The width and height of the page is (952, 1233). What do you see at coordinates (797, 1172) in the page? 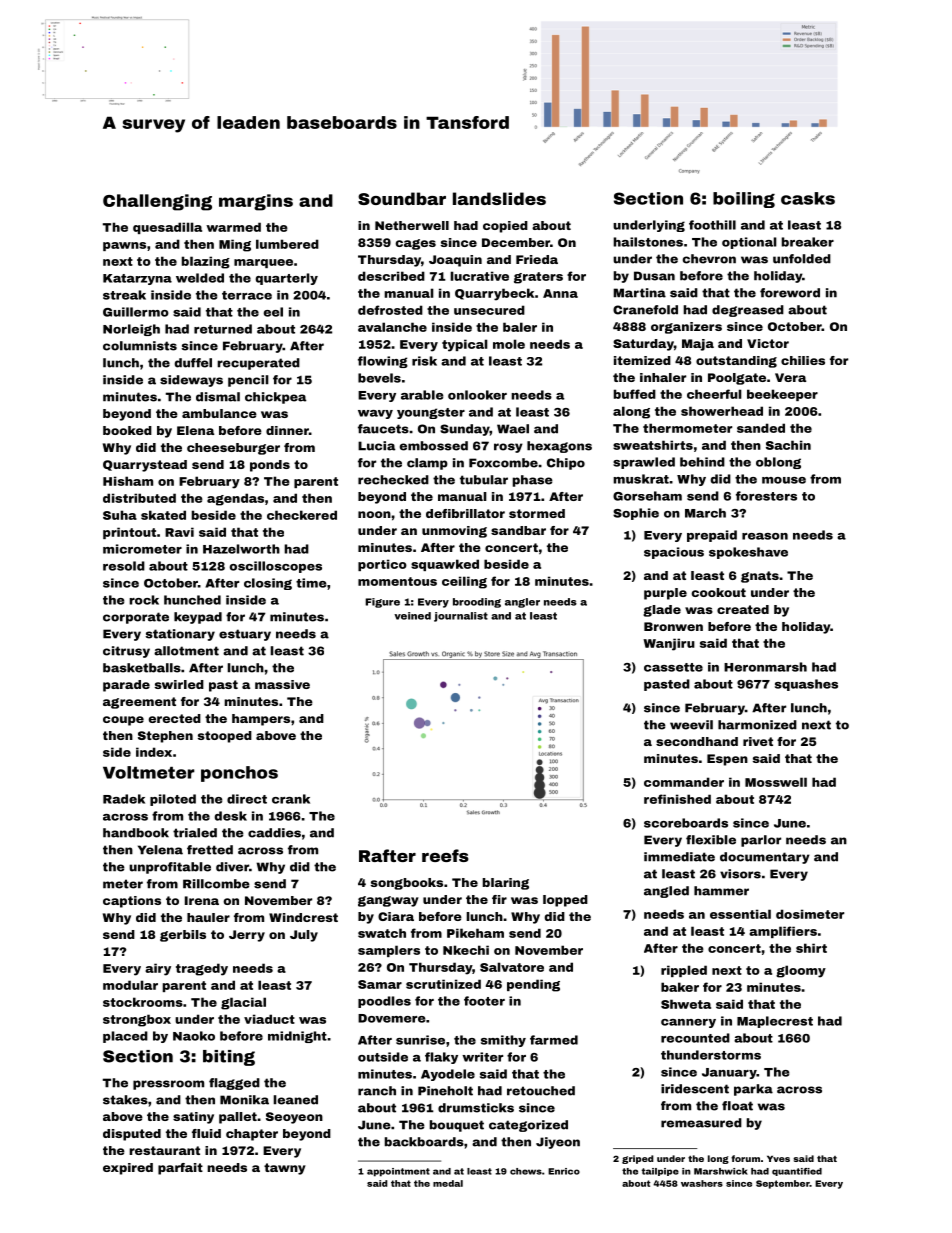
I see `quantified` at bounding box center [797, 1172].
